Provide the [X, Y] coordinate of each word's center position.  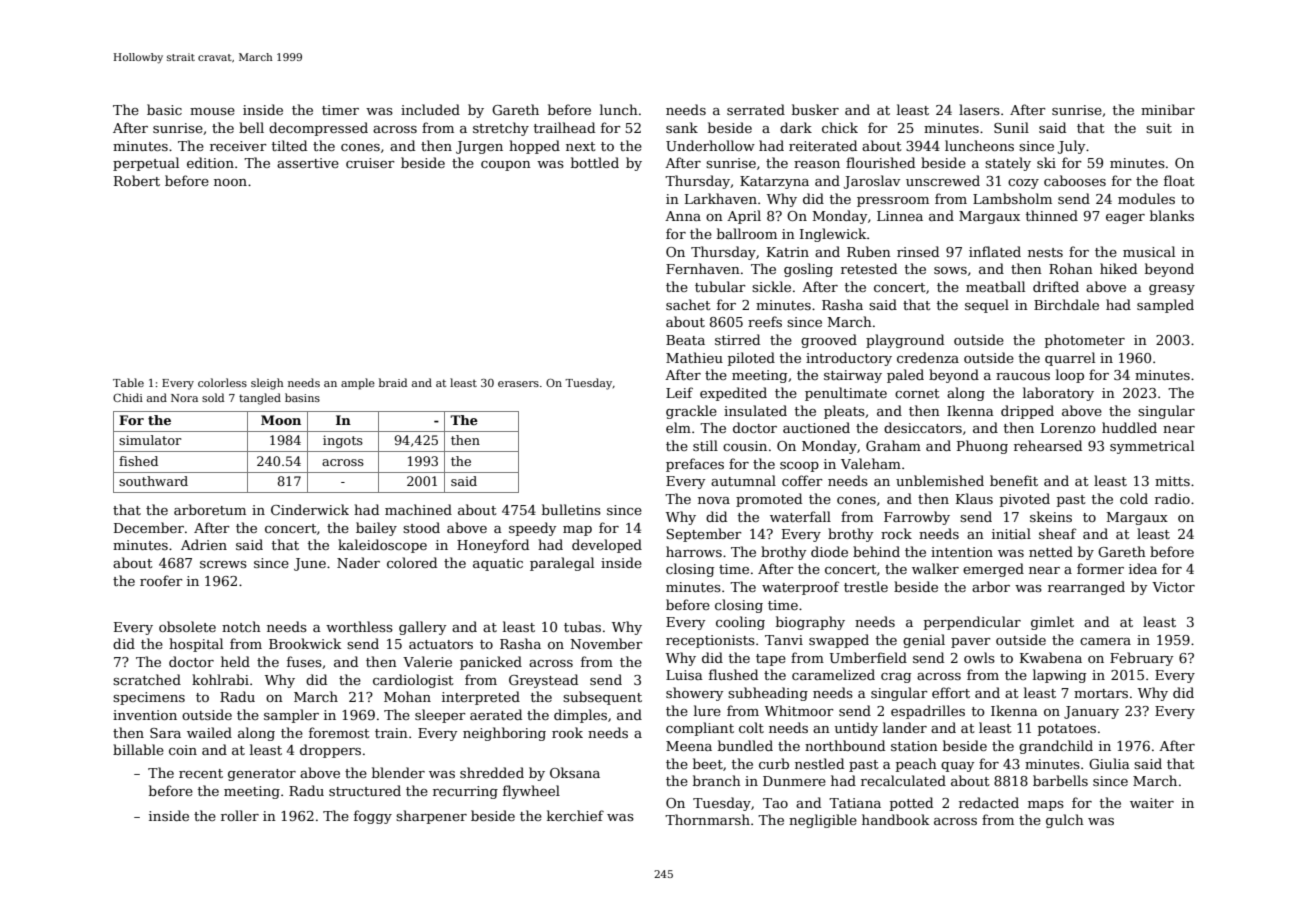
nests [1045, 252]
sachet [688, 304]
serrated [756, 109]
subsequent [602, 698]
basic [164, 109]
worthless [359, 626]
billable [138, 749]
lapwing [1059, 676]
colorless [222, 382]
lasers [979, 109]
